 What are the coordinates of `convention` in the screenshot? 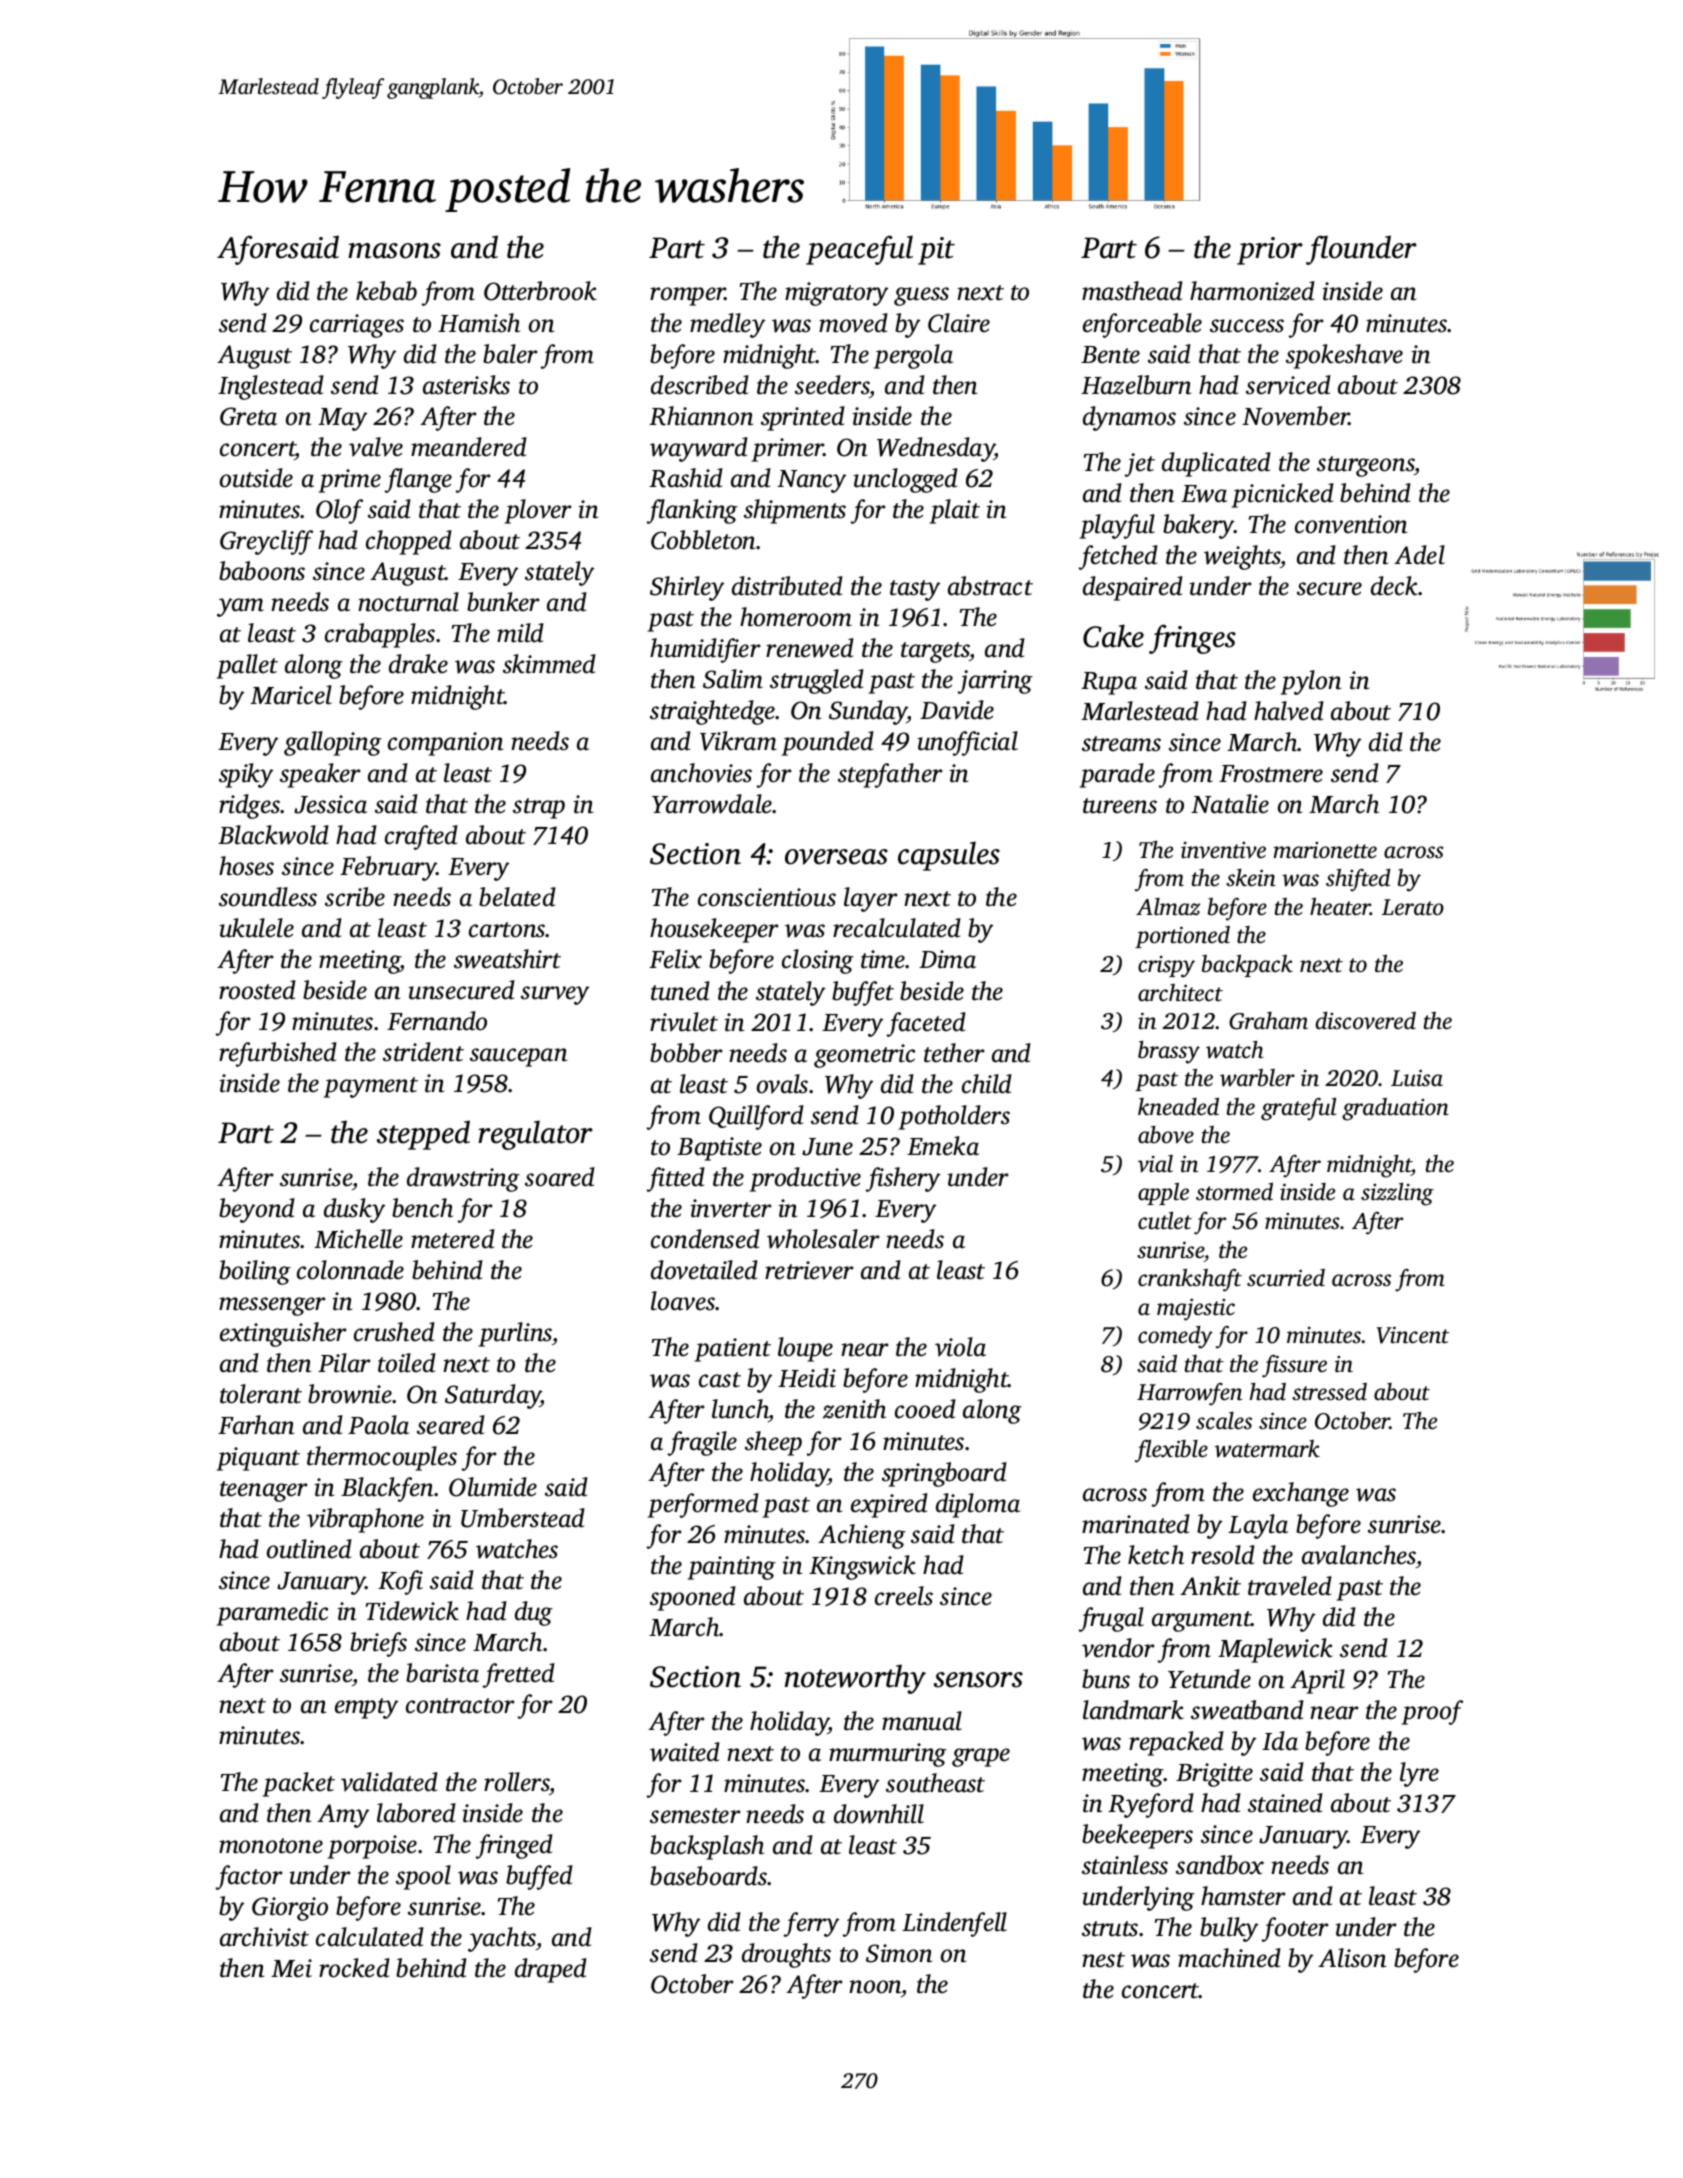 It's located at (1351, 524).
